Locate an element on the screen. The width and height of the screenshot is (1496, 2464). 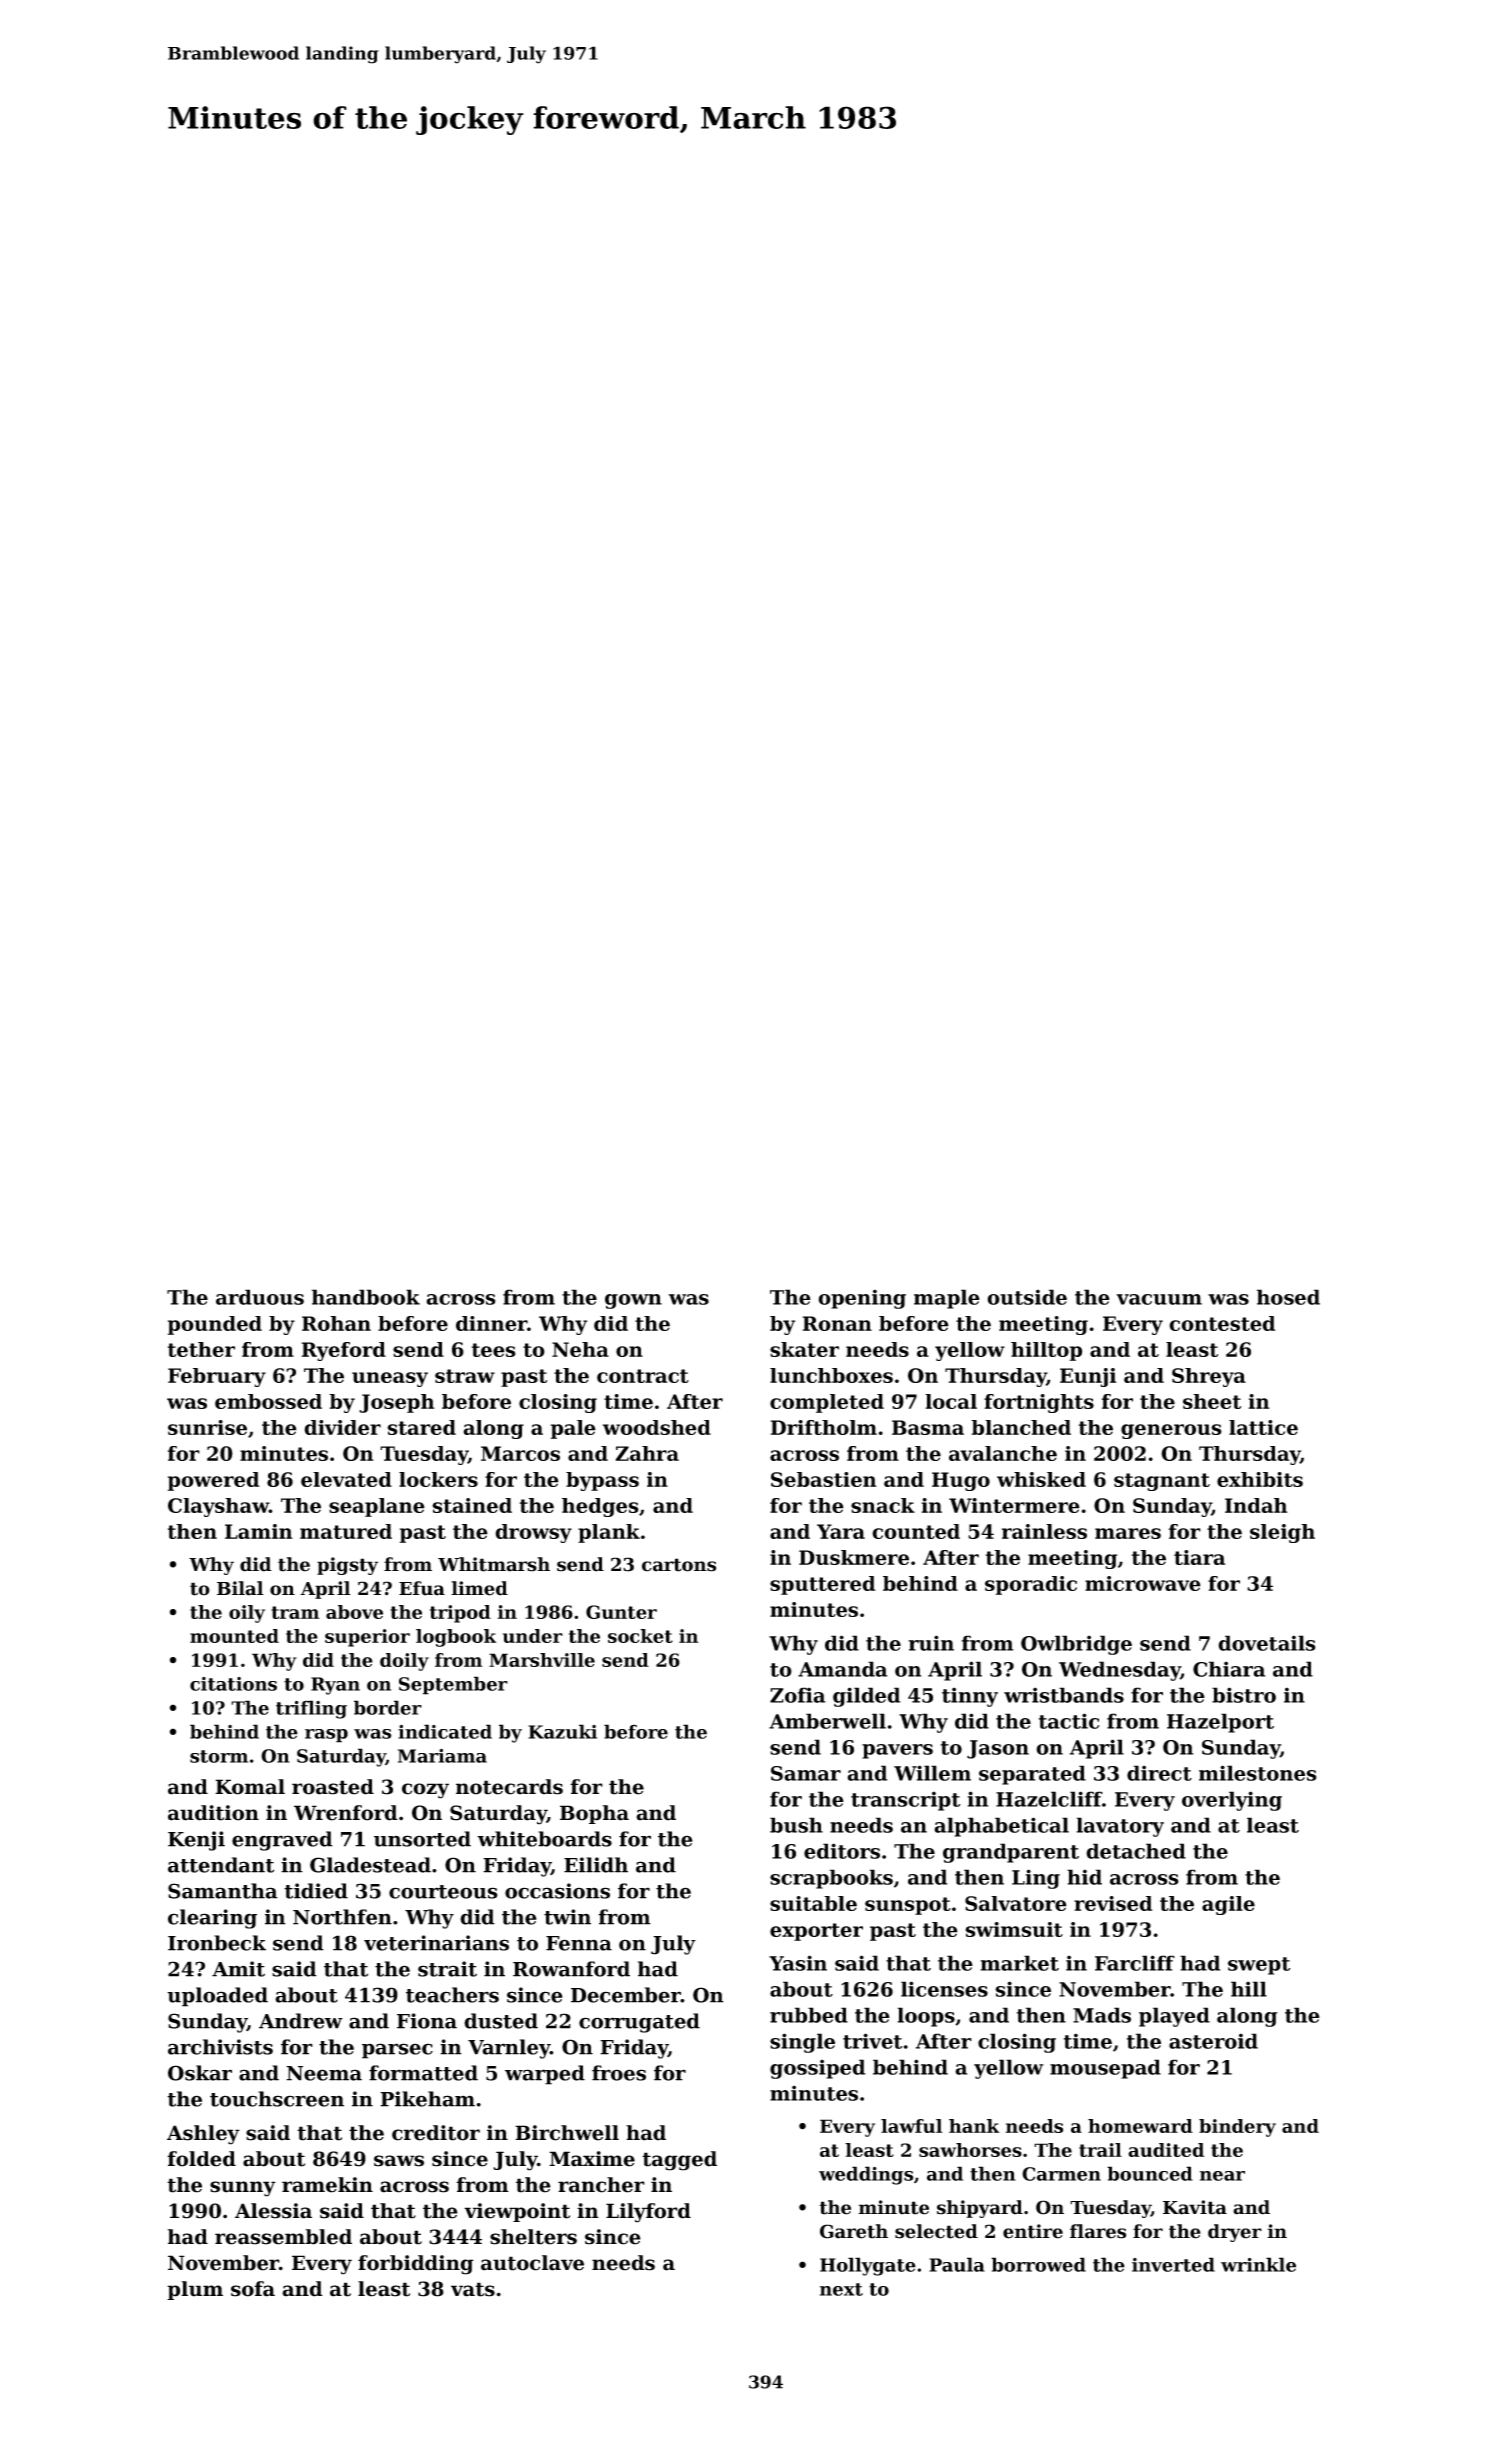
archivists is located at coordinates (220, 2047).
